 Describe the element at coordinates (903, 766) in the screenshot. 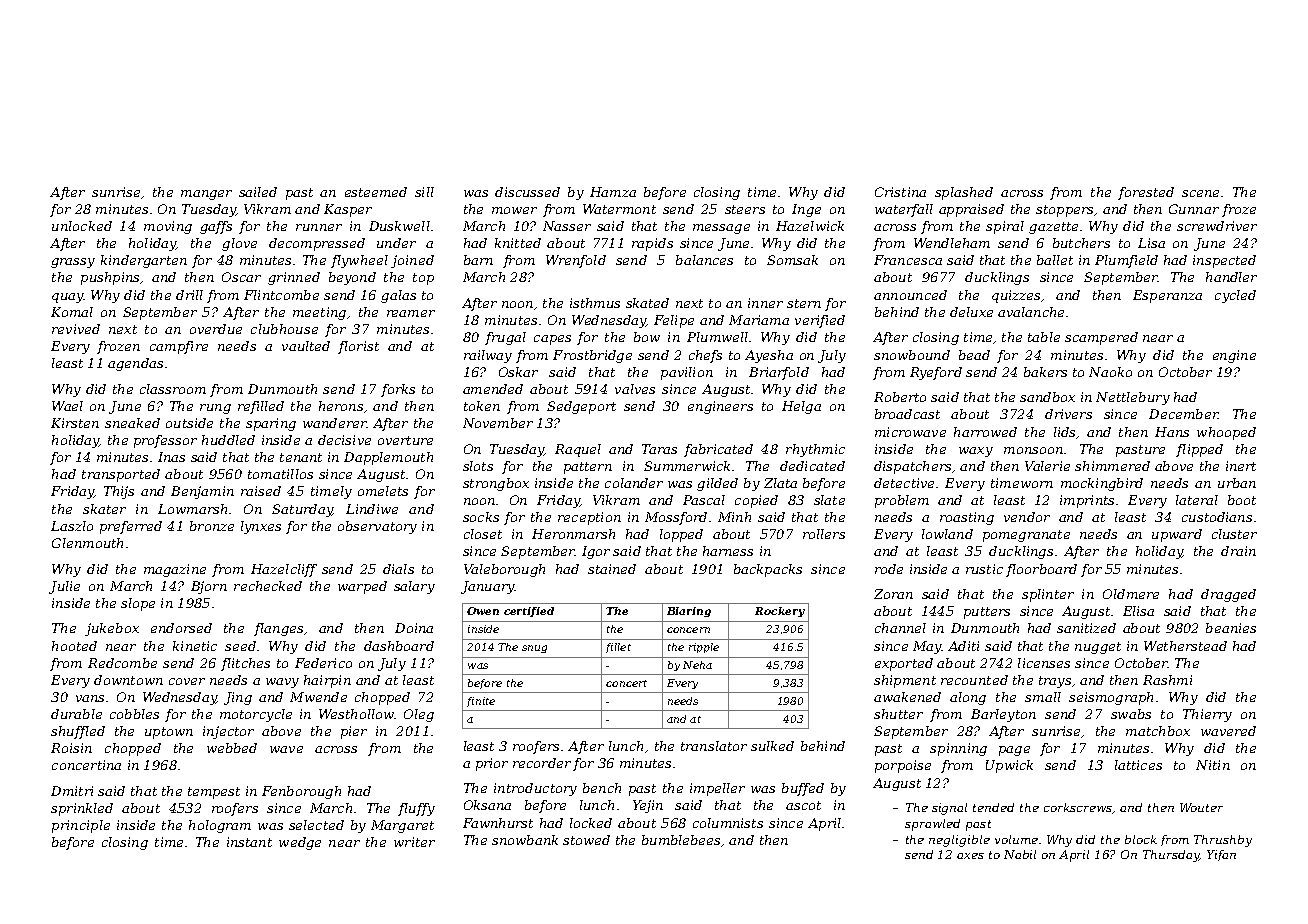

I see `porpoise` at that location.
